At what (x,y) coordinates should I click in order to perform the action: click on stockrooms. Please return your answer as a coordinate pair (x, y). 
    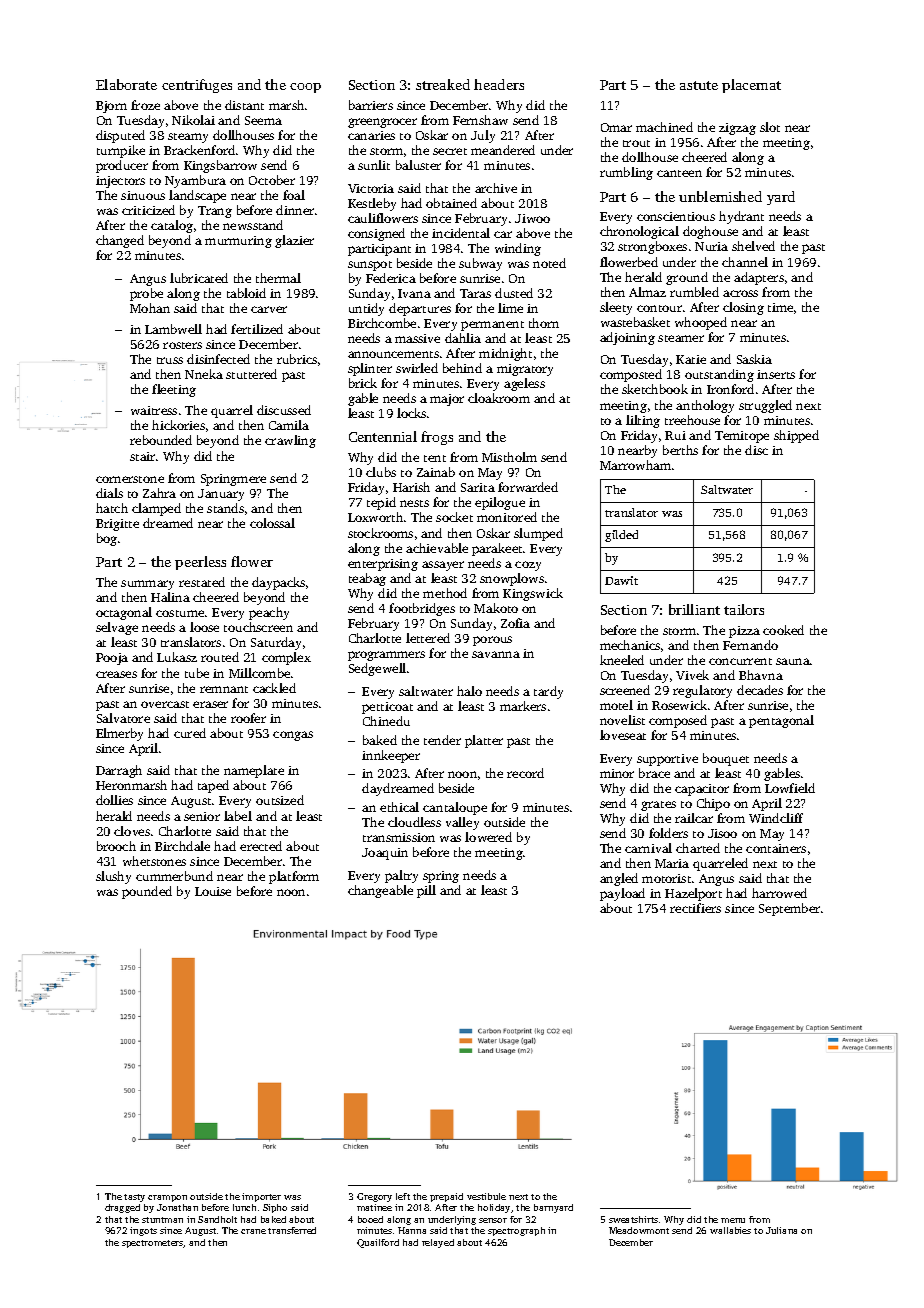
    Looking at the image, I should click on (380, 533).
